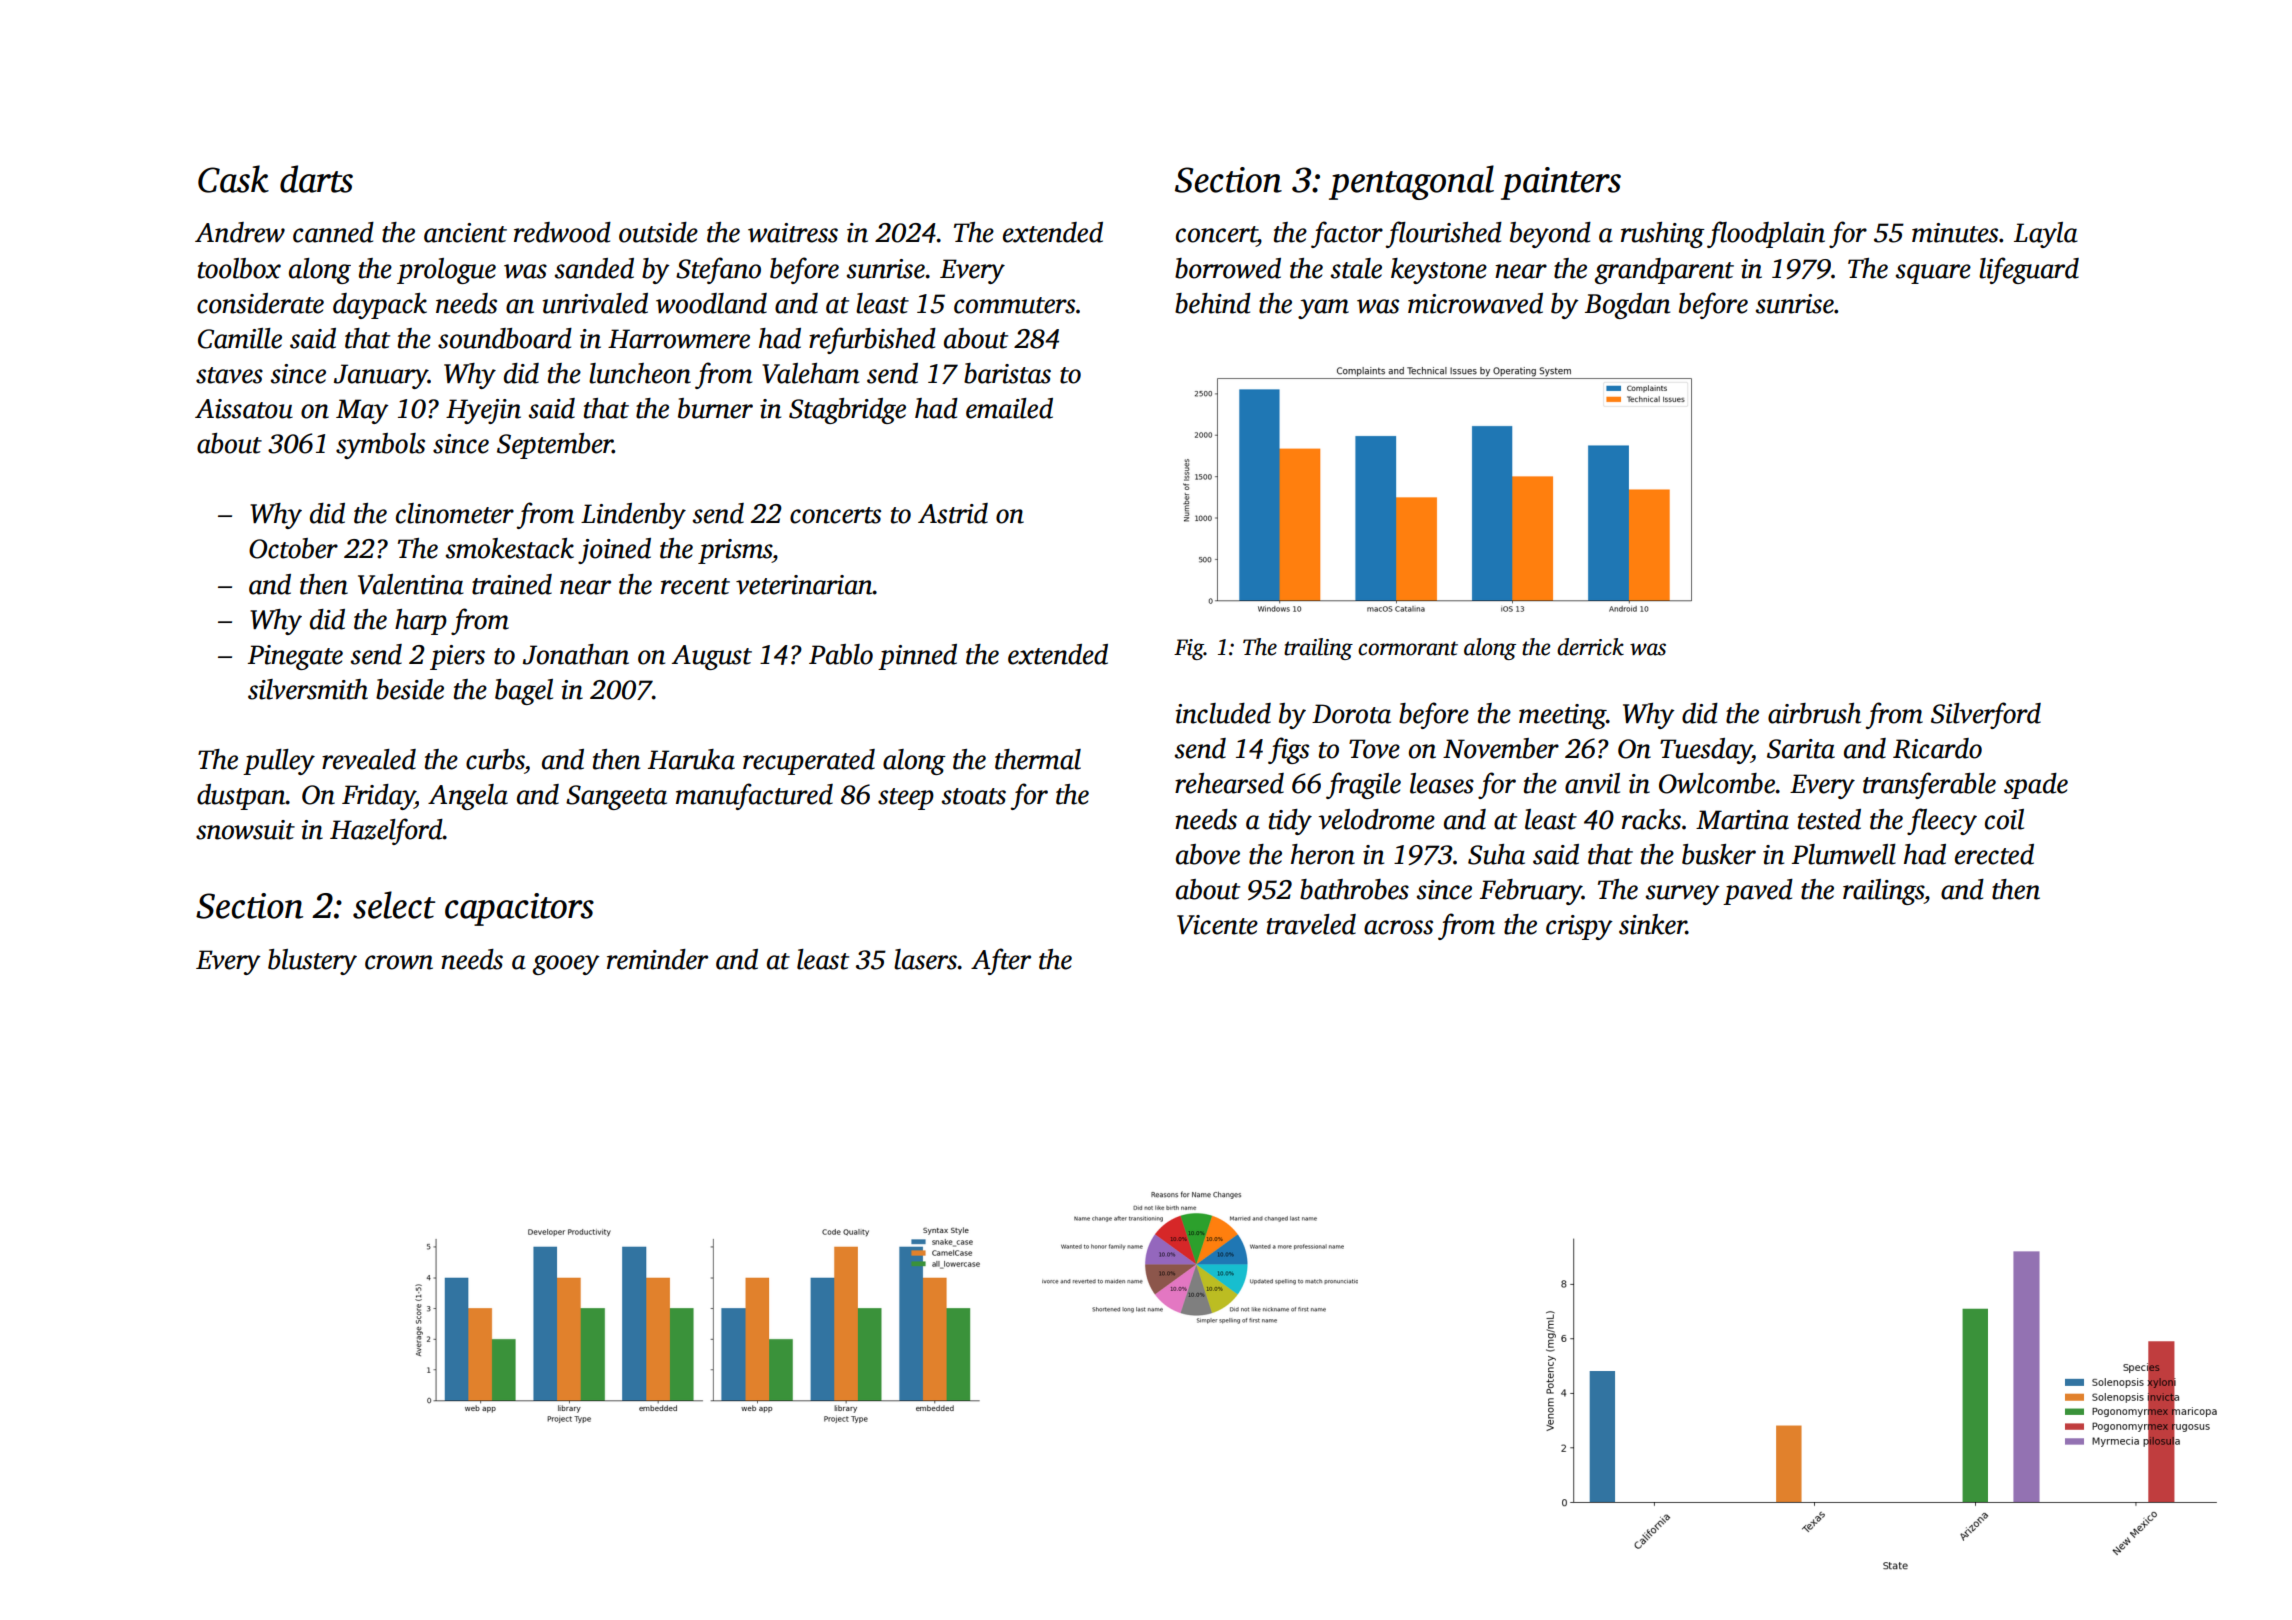 Image resolution: width=2292 pixels, height=1620 pixels. I want to click on baristas, so click(1007, 373).
